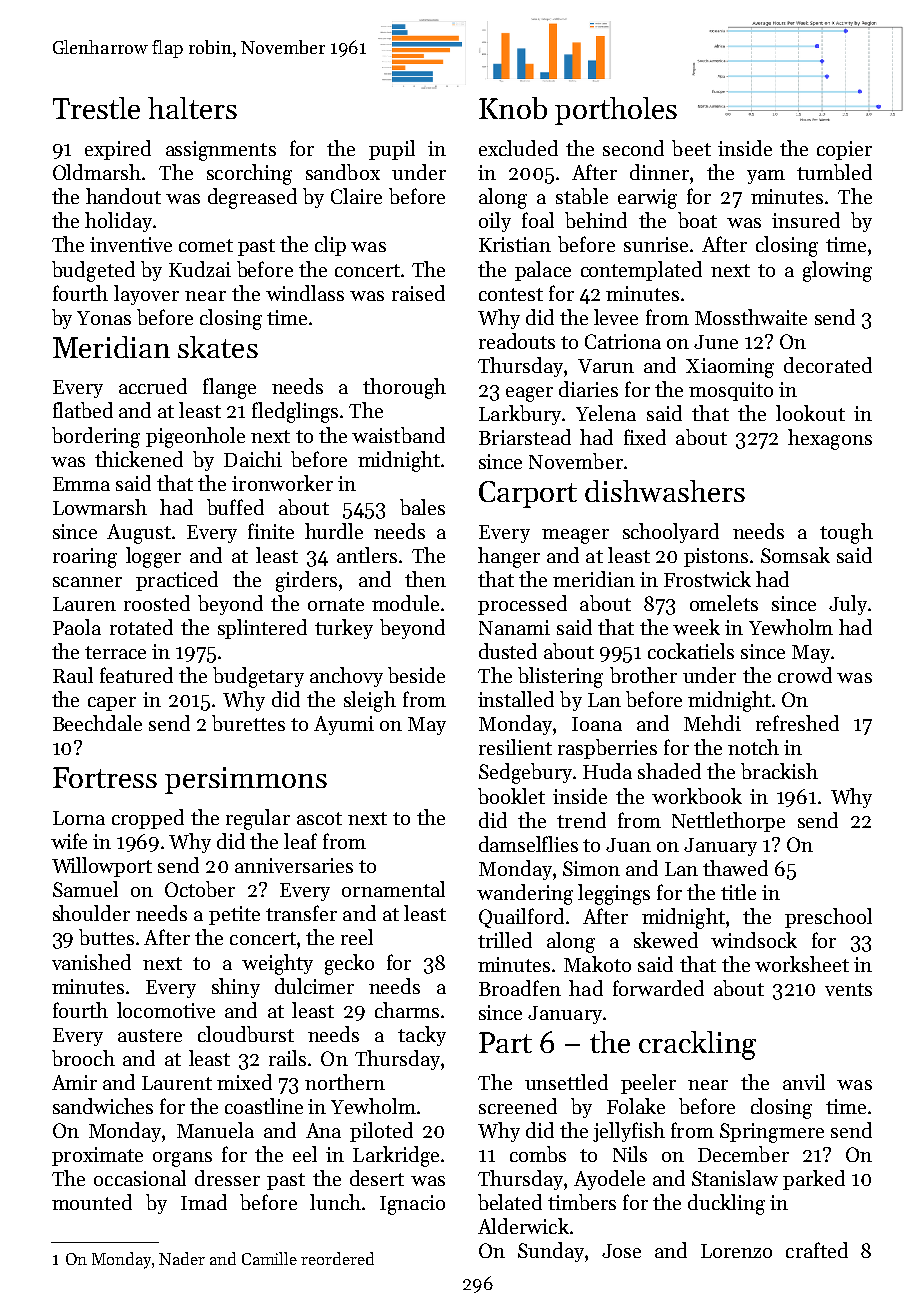 This document has width=924, height=1314. What do you see at coordinates (844, 150) in the document?
I see `copier` at bounding box center [844, 150].
